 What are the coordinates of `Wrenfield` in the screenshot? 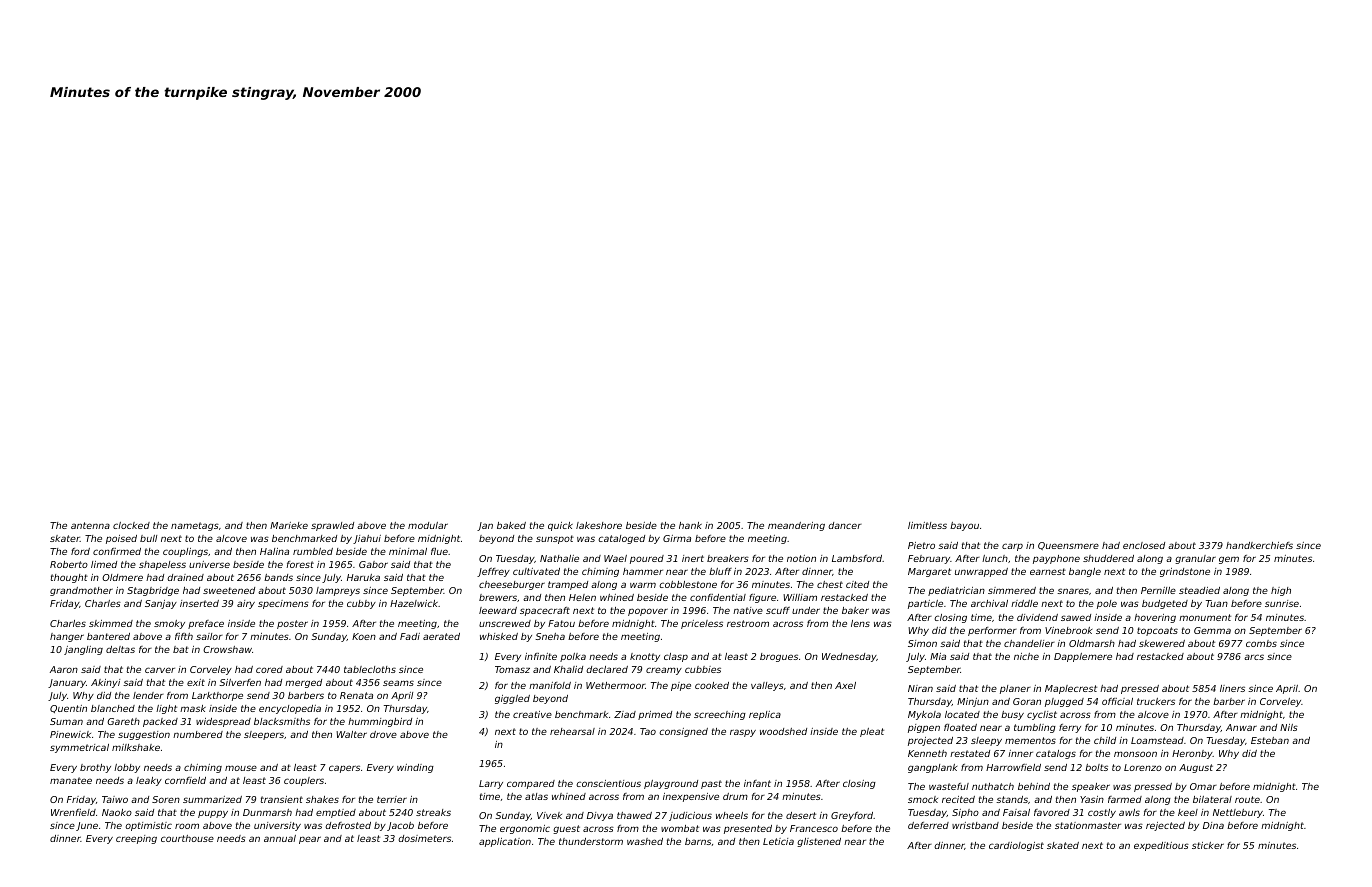 It's located at (73, 812).
